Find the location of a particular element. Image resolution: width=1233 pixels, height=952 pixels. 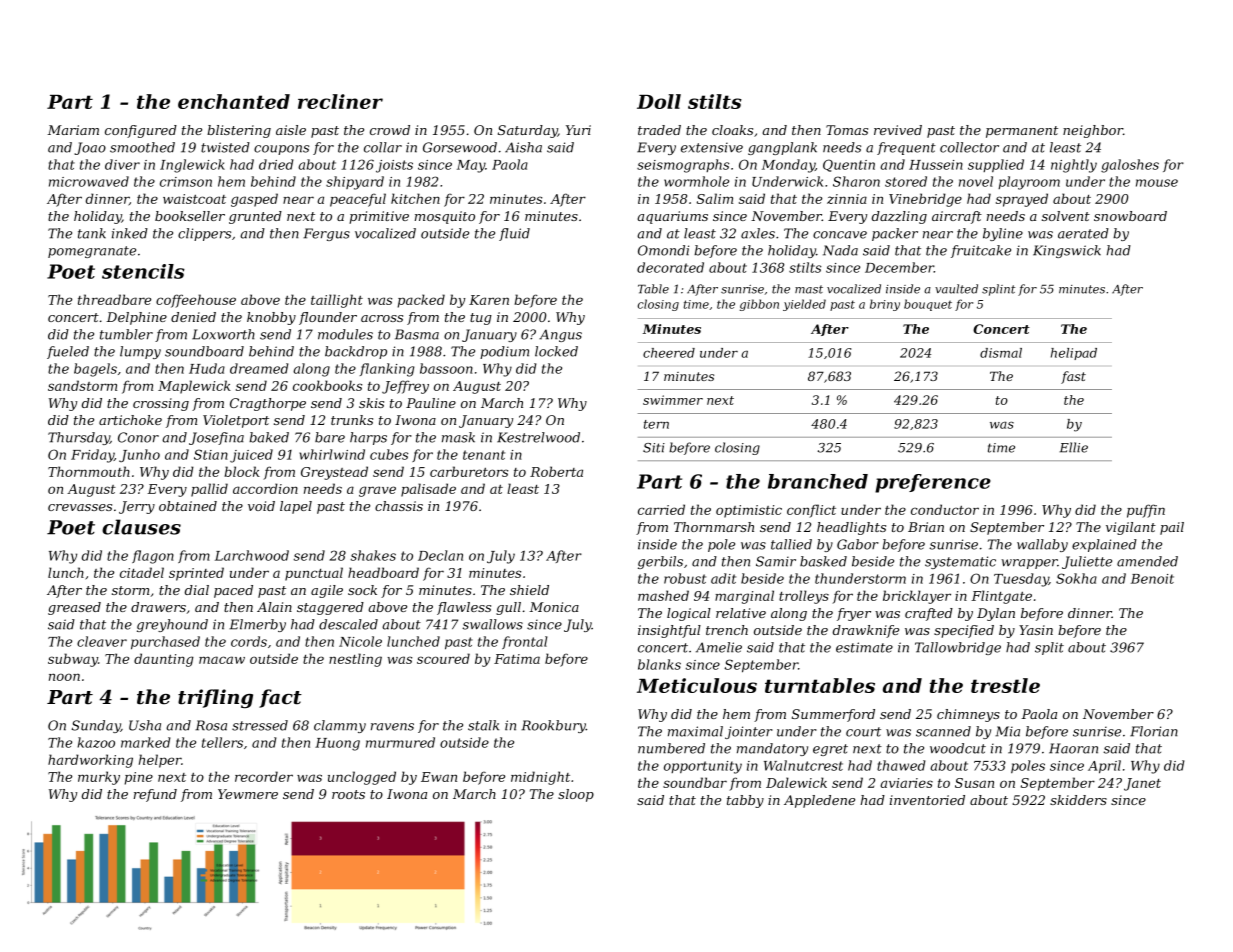

helipad is located at coordinates (1074, 354).
